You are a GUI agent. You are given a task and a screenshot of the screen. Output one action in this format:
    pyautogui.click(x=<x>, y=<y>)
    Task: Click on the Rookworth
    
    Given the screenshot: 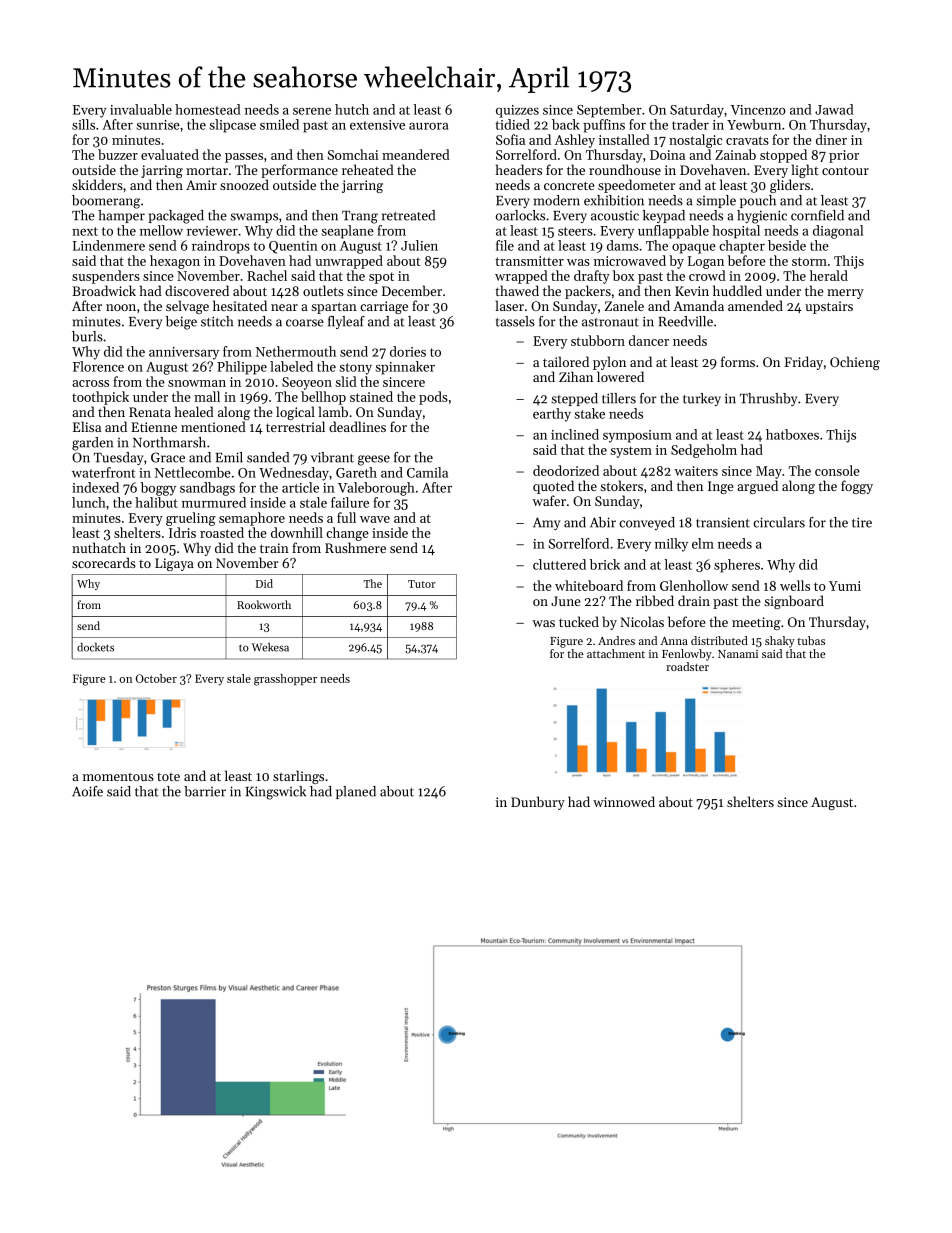 What is the action you would take?
    pyautogui.click(x=264, y=604)
